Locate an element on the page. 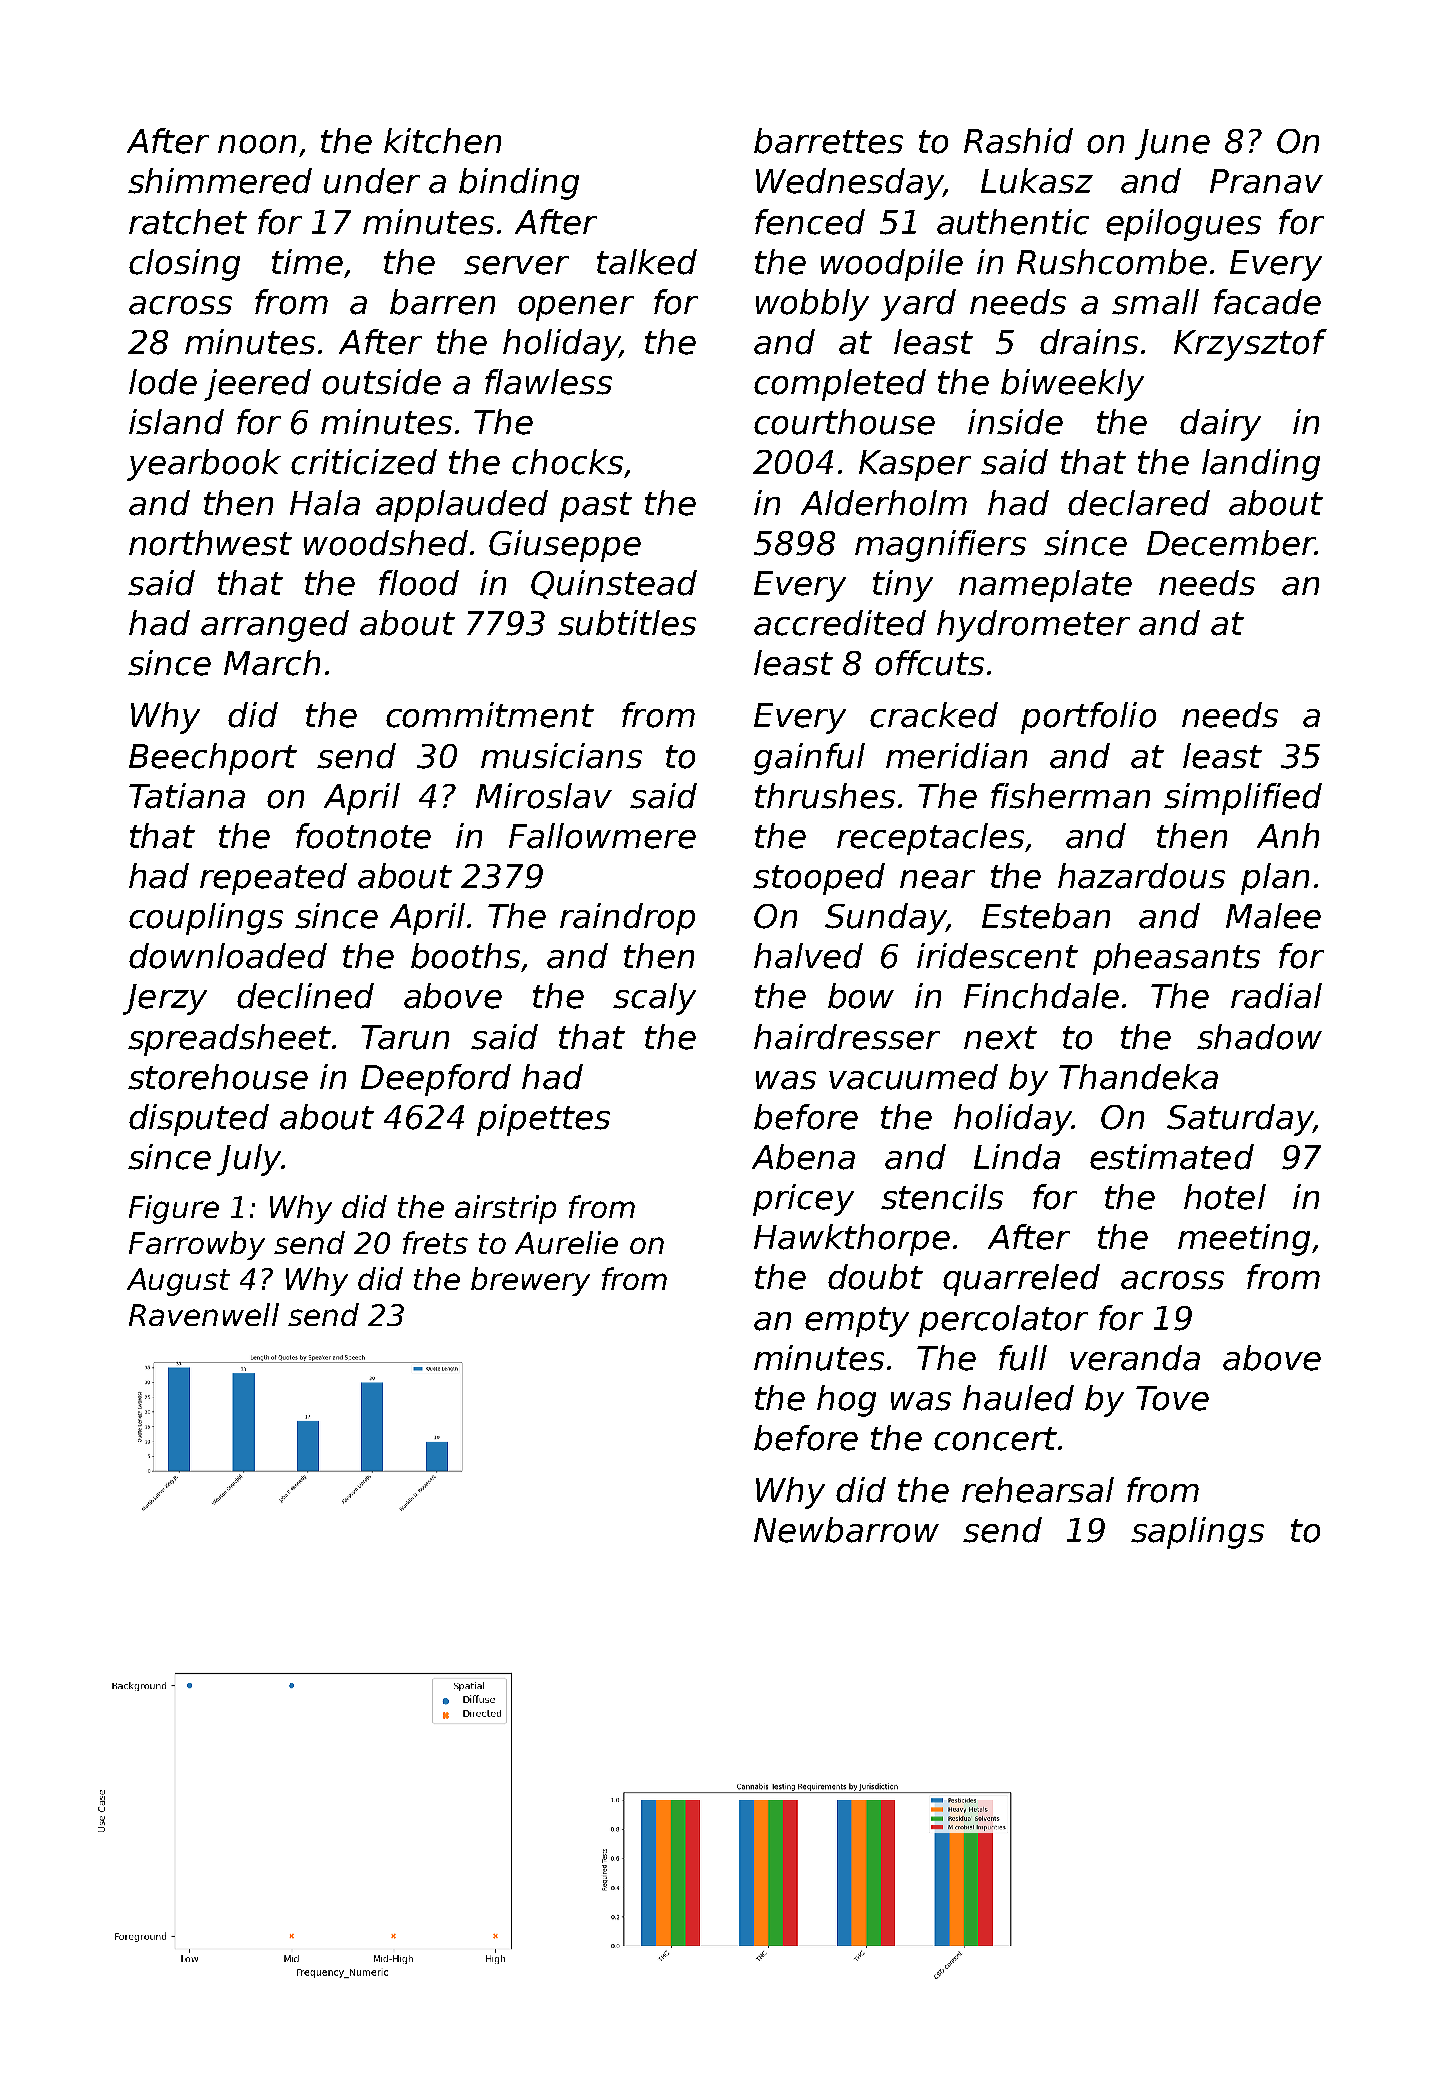  spreadsheet is located at coordinates (229, 1040).
